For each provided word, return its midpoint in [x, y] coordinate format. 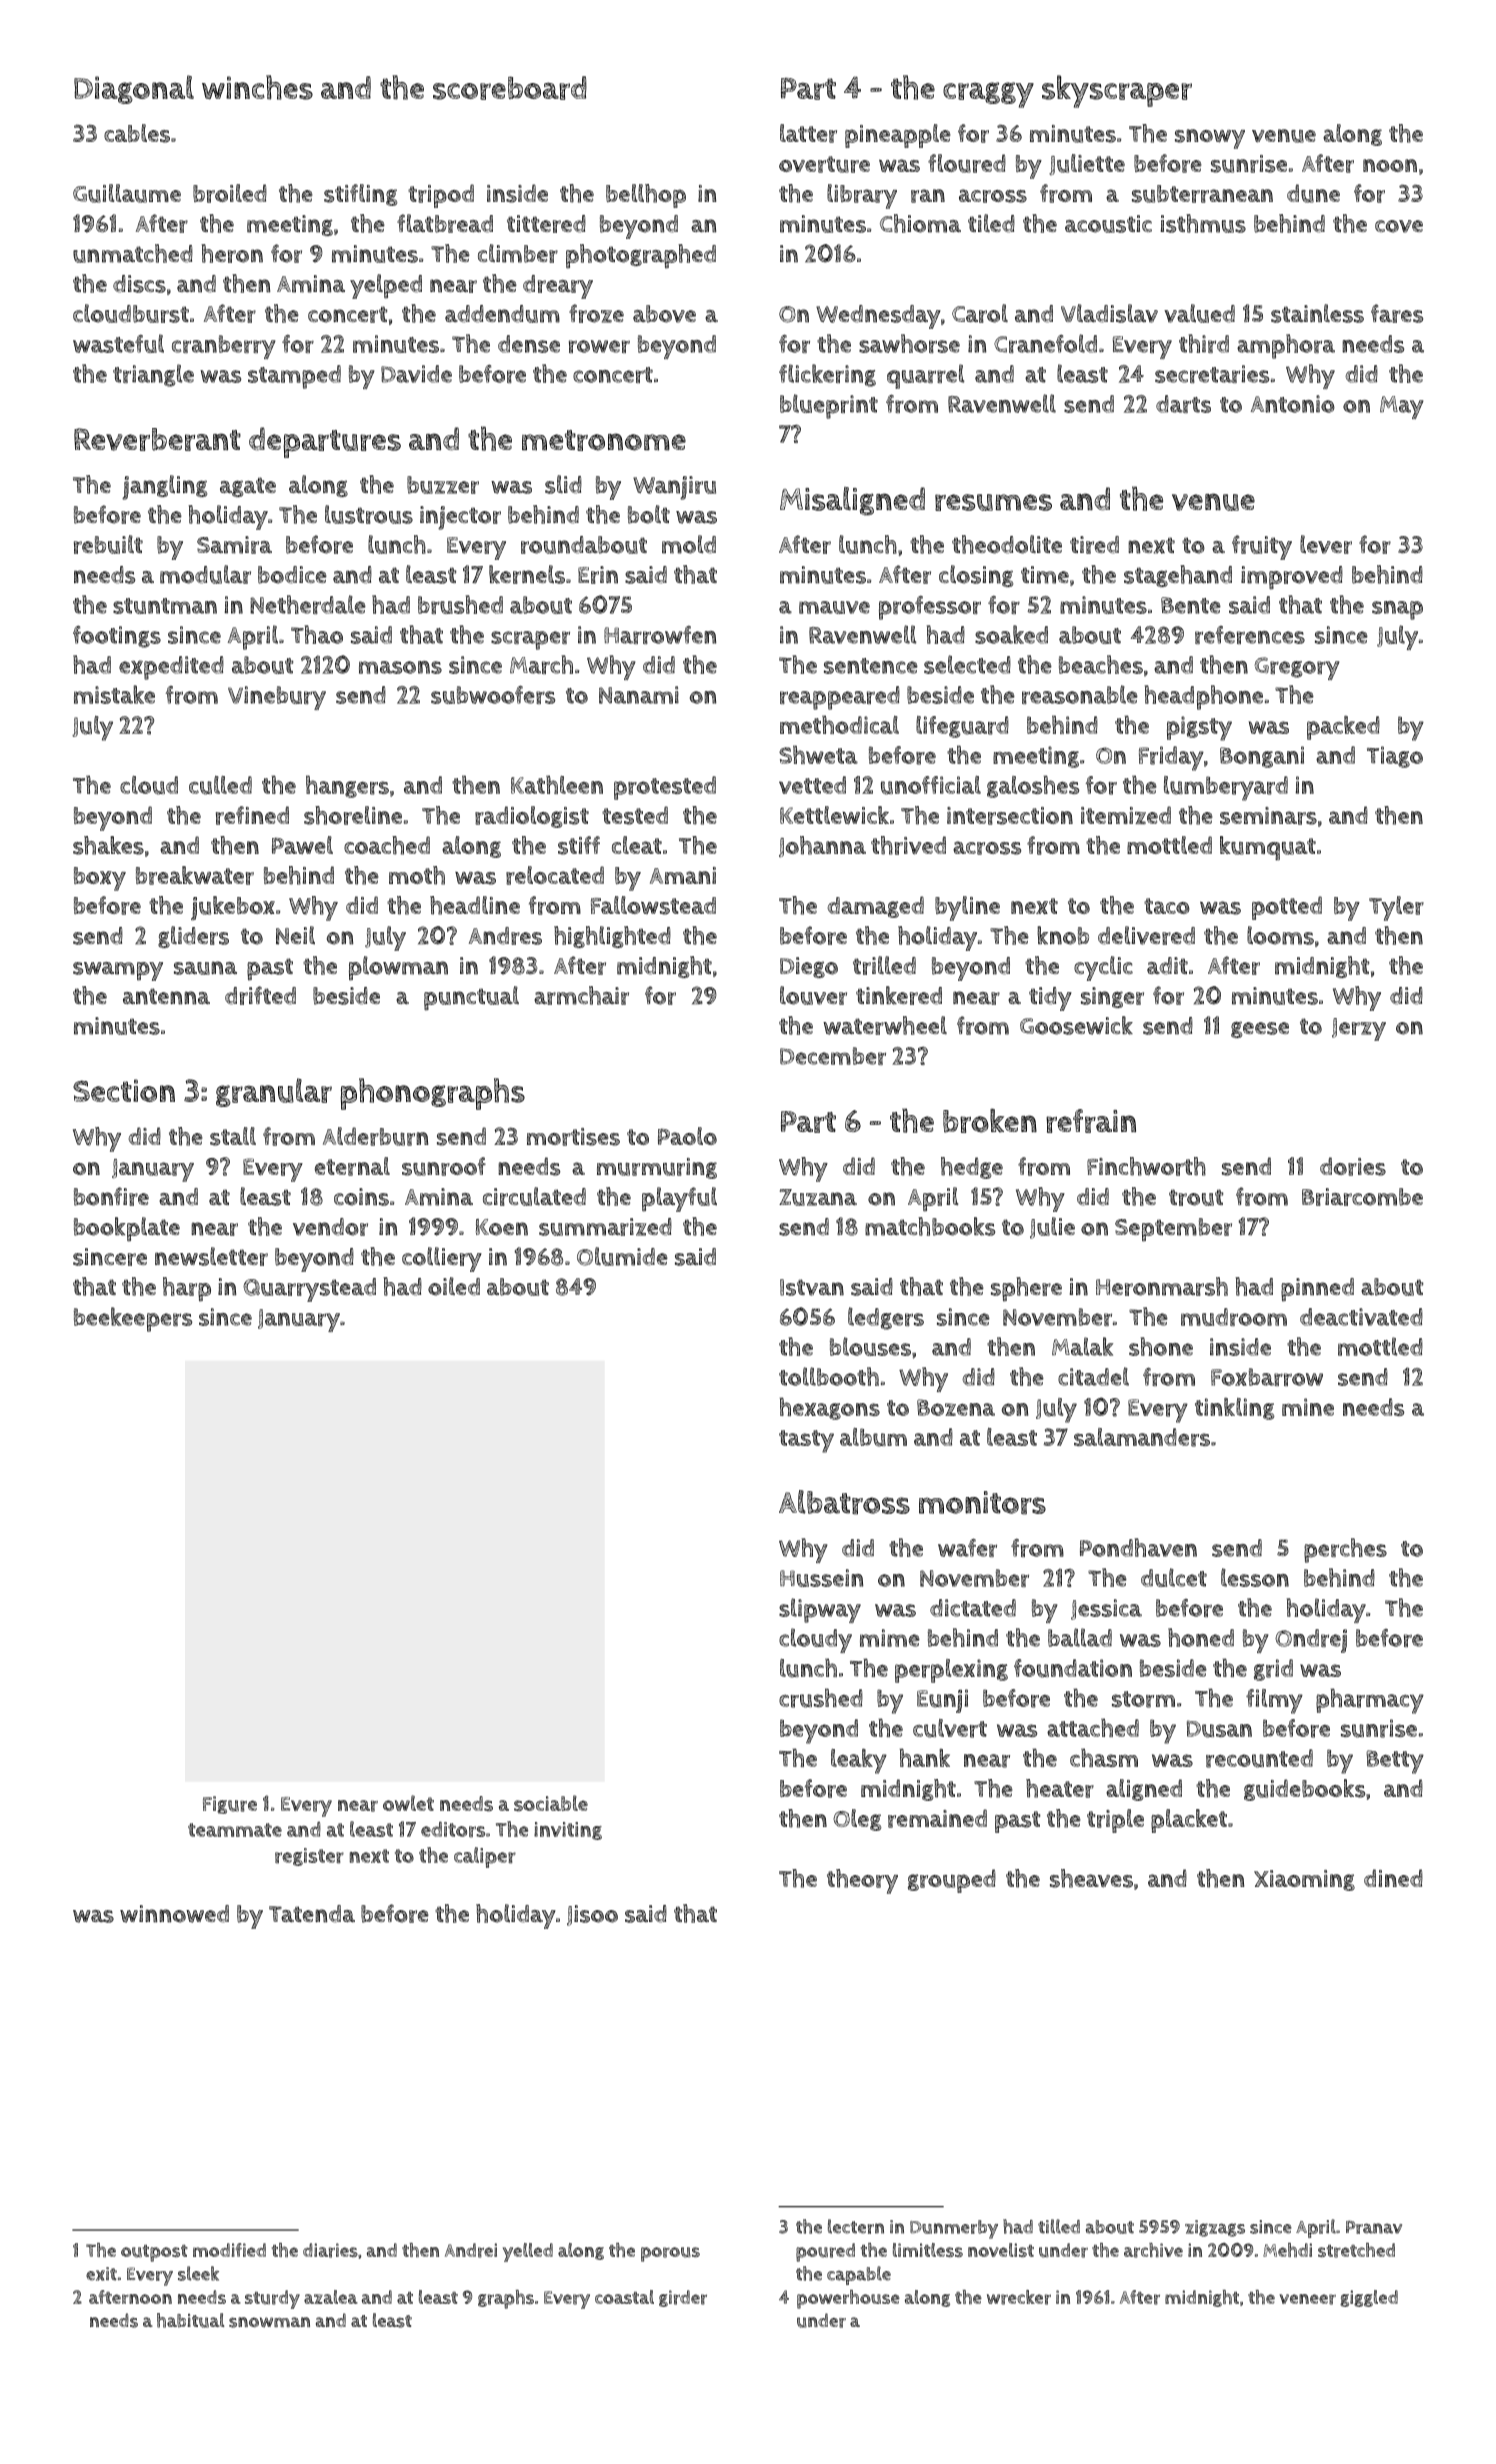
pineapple [897, 136]
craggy [988, 95]
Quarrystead [309, 1290]
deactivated [1361, 1317]
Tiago [1395, 757]
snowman [269, 2322]
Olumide [622, 1256]
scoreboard [510, 88]
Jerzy [1359, 1029]
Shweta [818, 754]
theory [862, 1881]
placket [1189, 1821]
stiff [579, 845]
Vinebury [277, 698]
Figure [230, 1805]
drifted [260, 995]
